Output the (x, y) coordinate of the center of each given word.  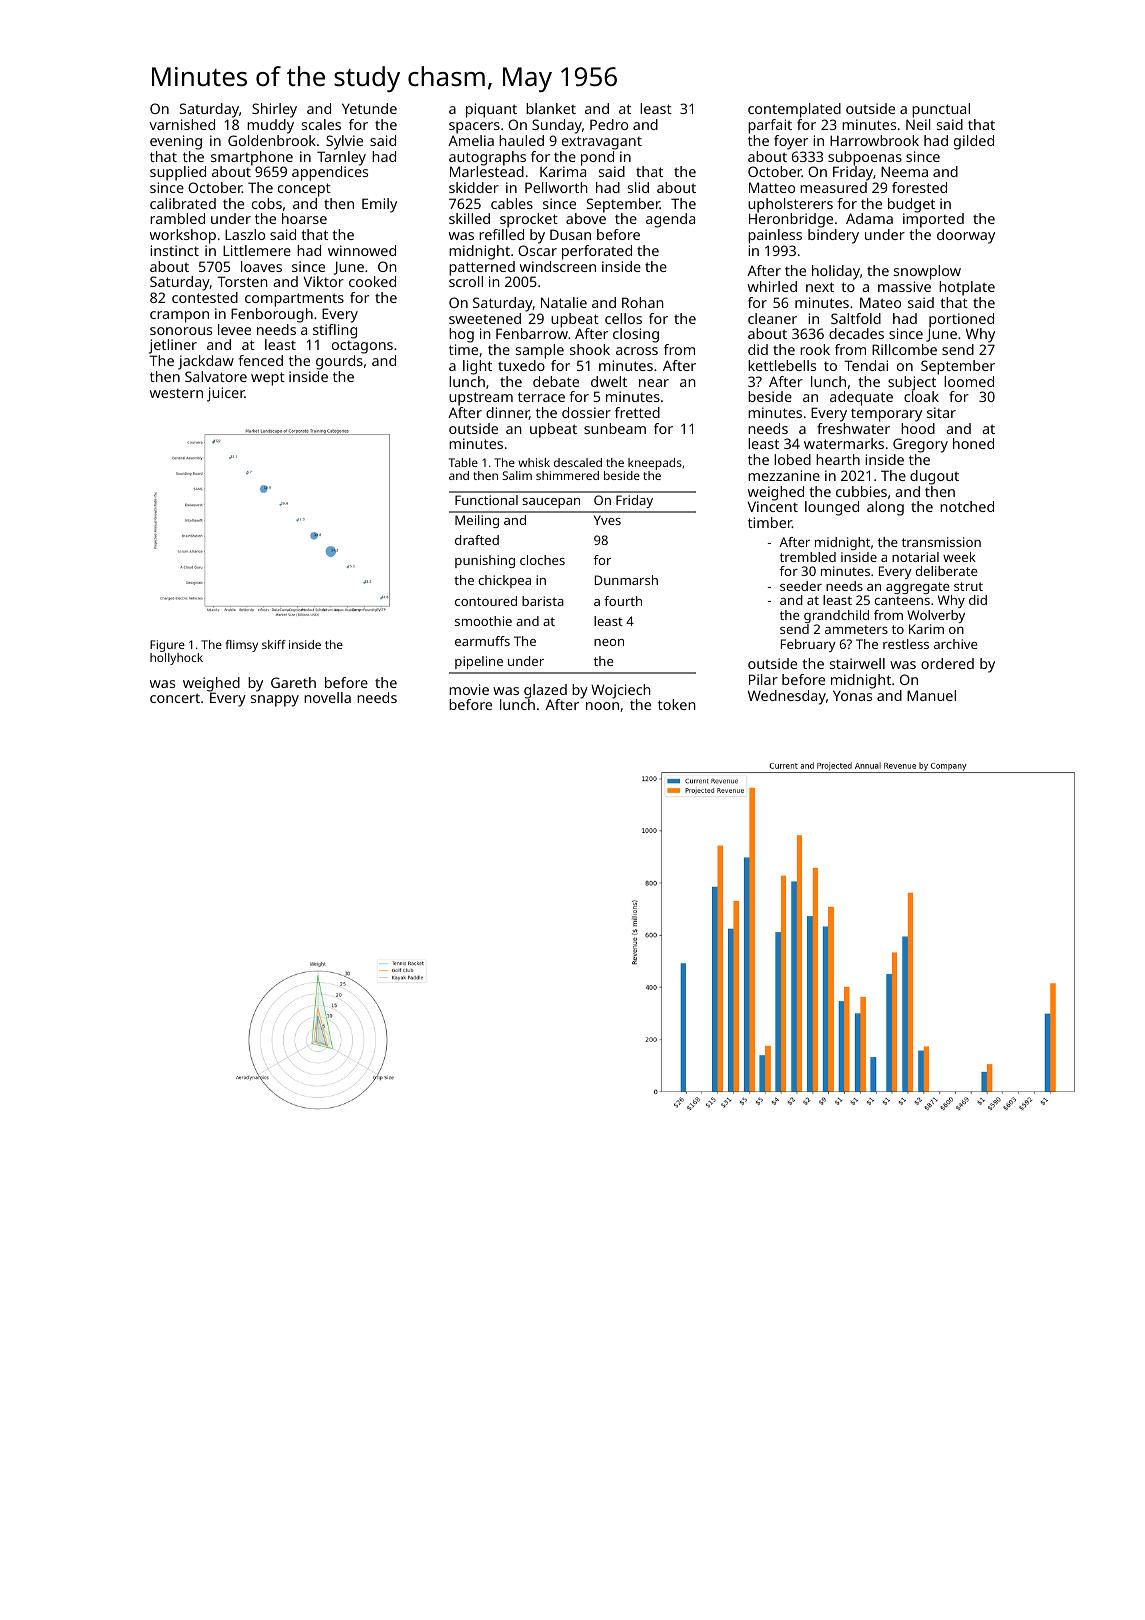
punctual (941, 110)
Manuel (931, 695)
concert (175, 698)
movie (469, 689)
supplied (178, 173)
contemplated (794, 110)
